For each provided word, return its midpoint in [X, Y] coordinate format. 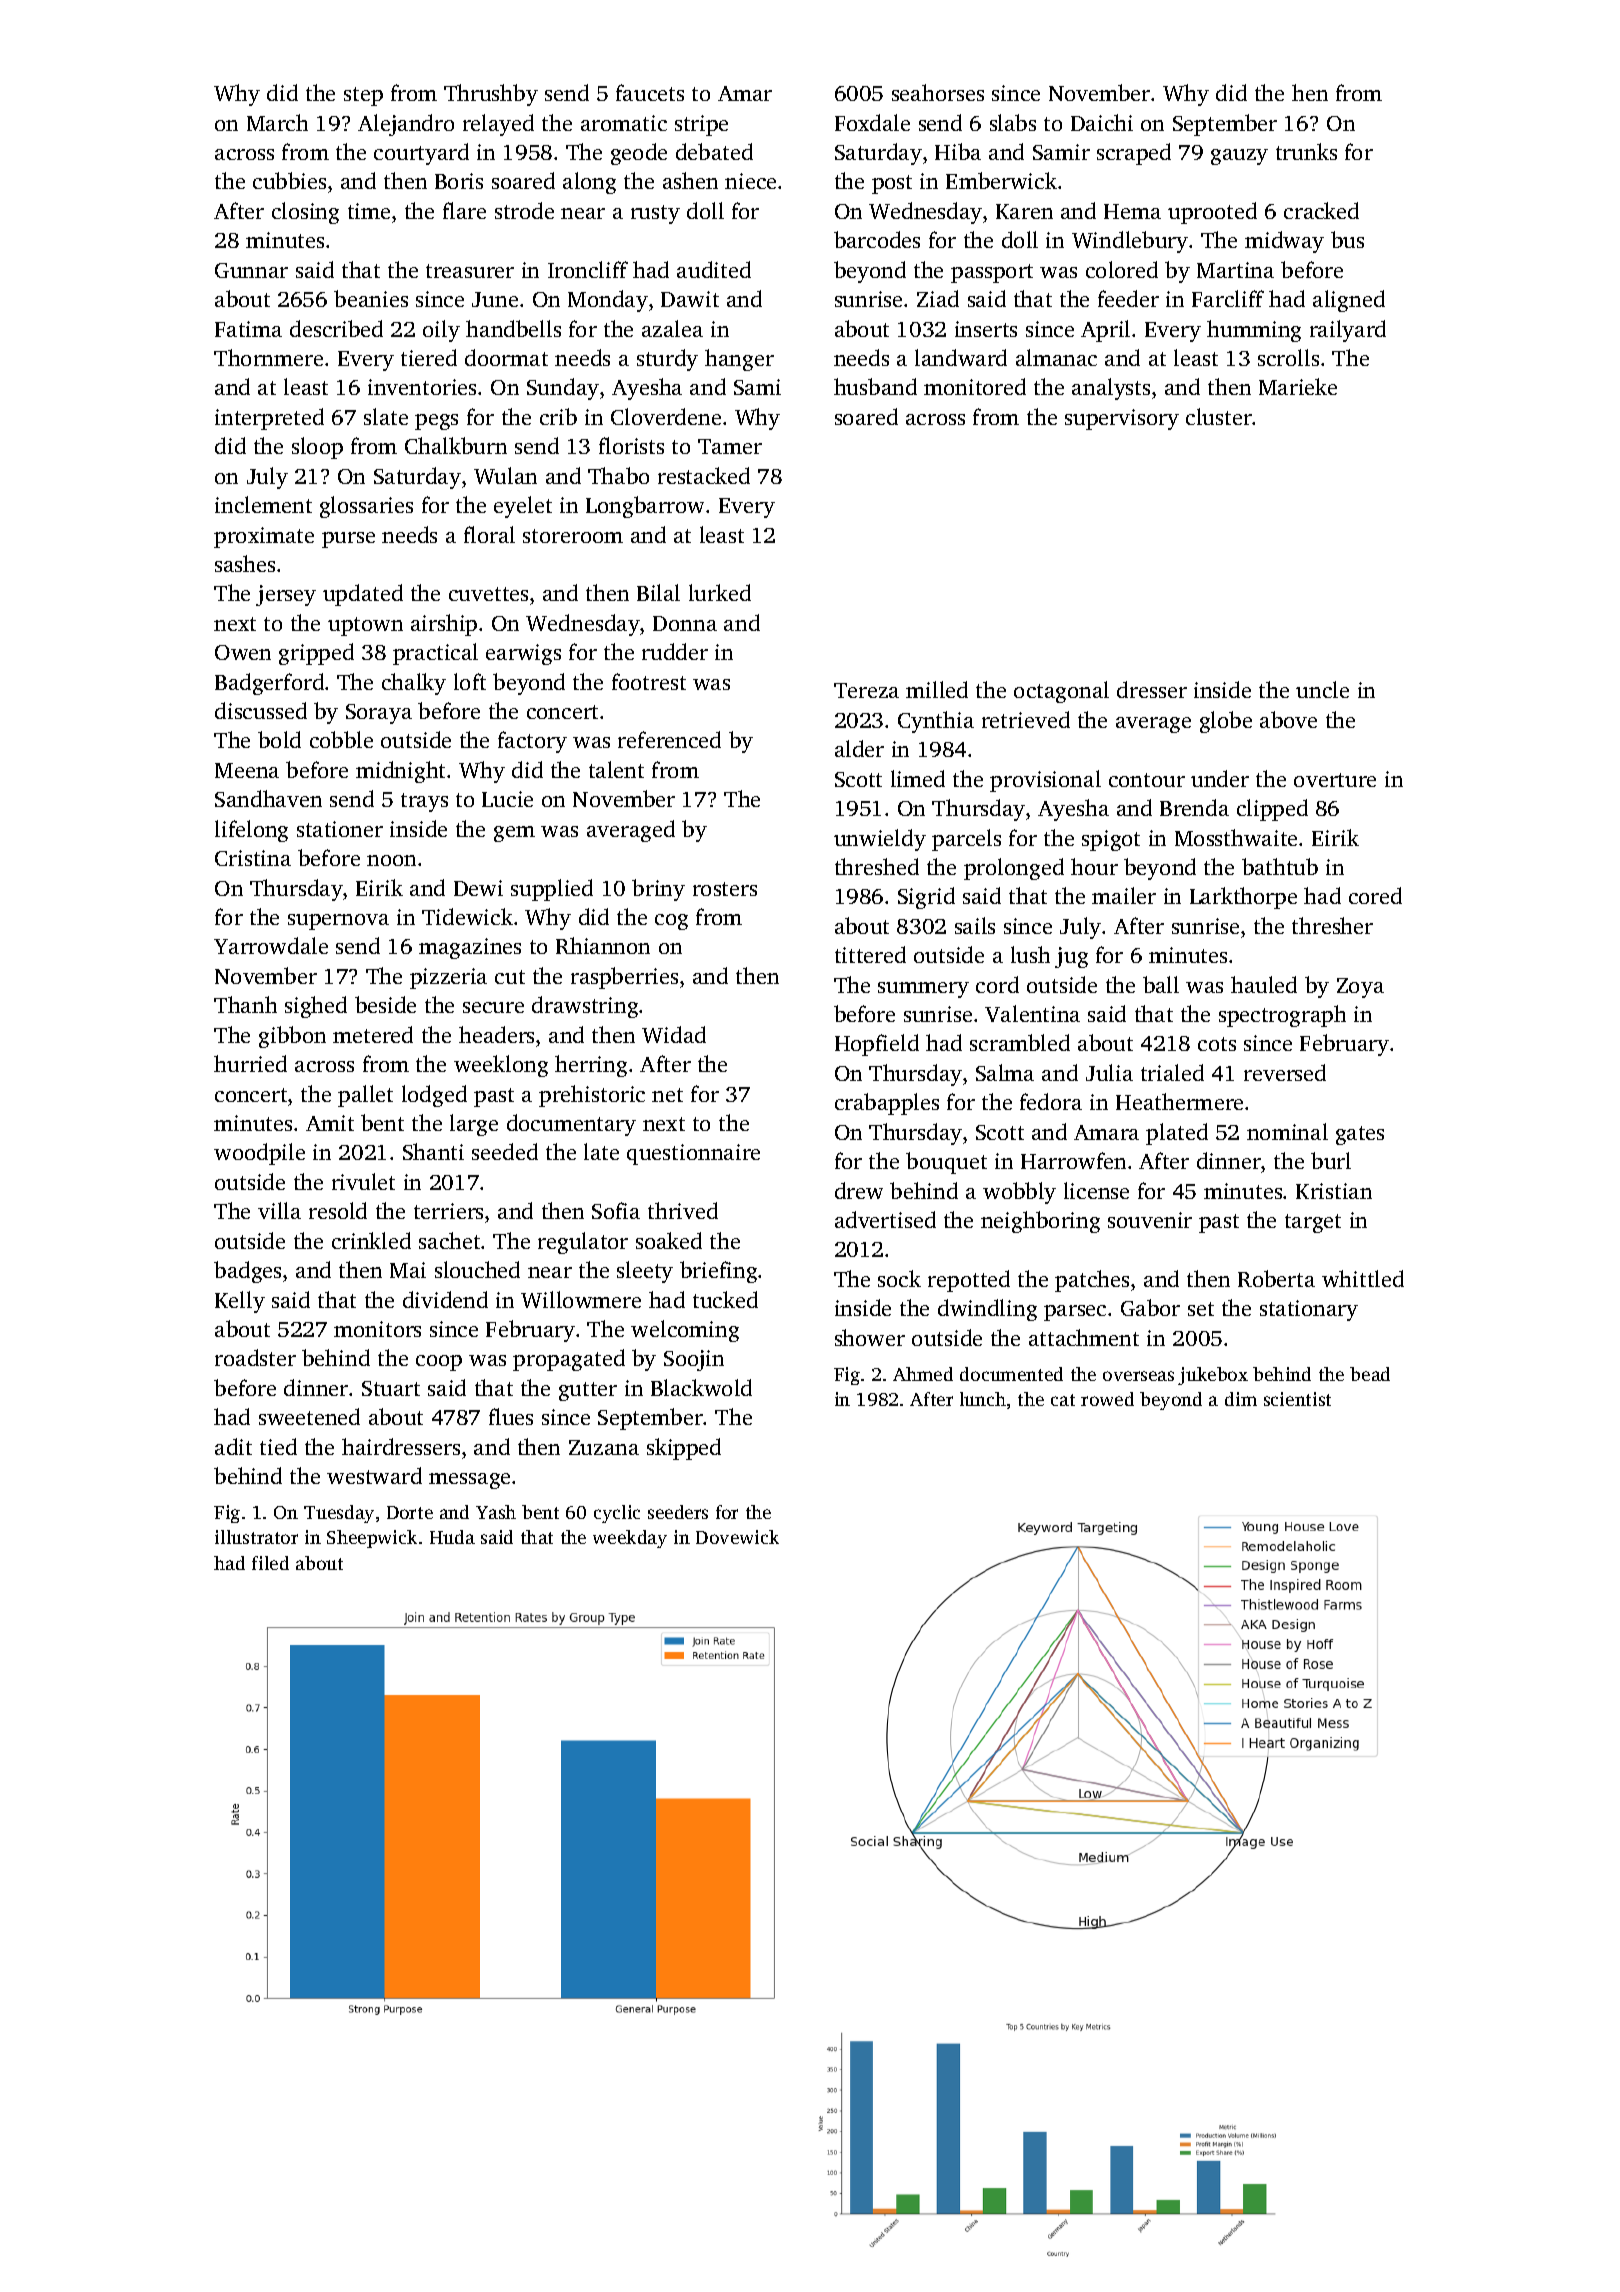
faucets [650, 92]
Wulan [505, 475]
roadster [255, 1357]
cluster [1219, 416]
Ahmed [923, 1374]
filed [270, 1563]
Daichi [1102, 122]
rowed [1107, 1399]
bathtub [1280, 866]
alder [859, 748]
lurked [720, 592]
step [363, 96]
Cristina [253, 858]
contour [1147, 780]
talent [616, 769]
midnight [400, 772]
